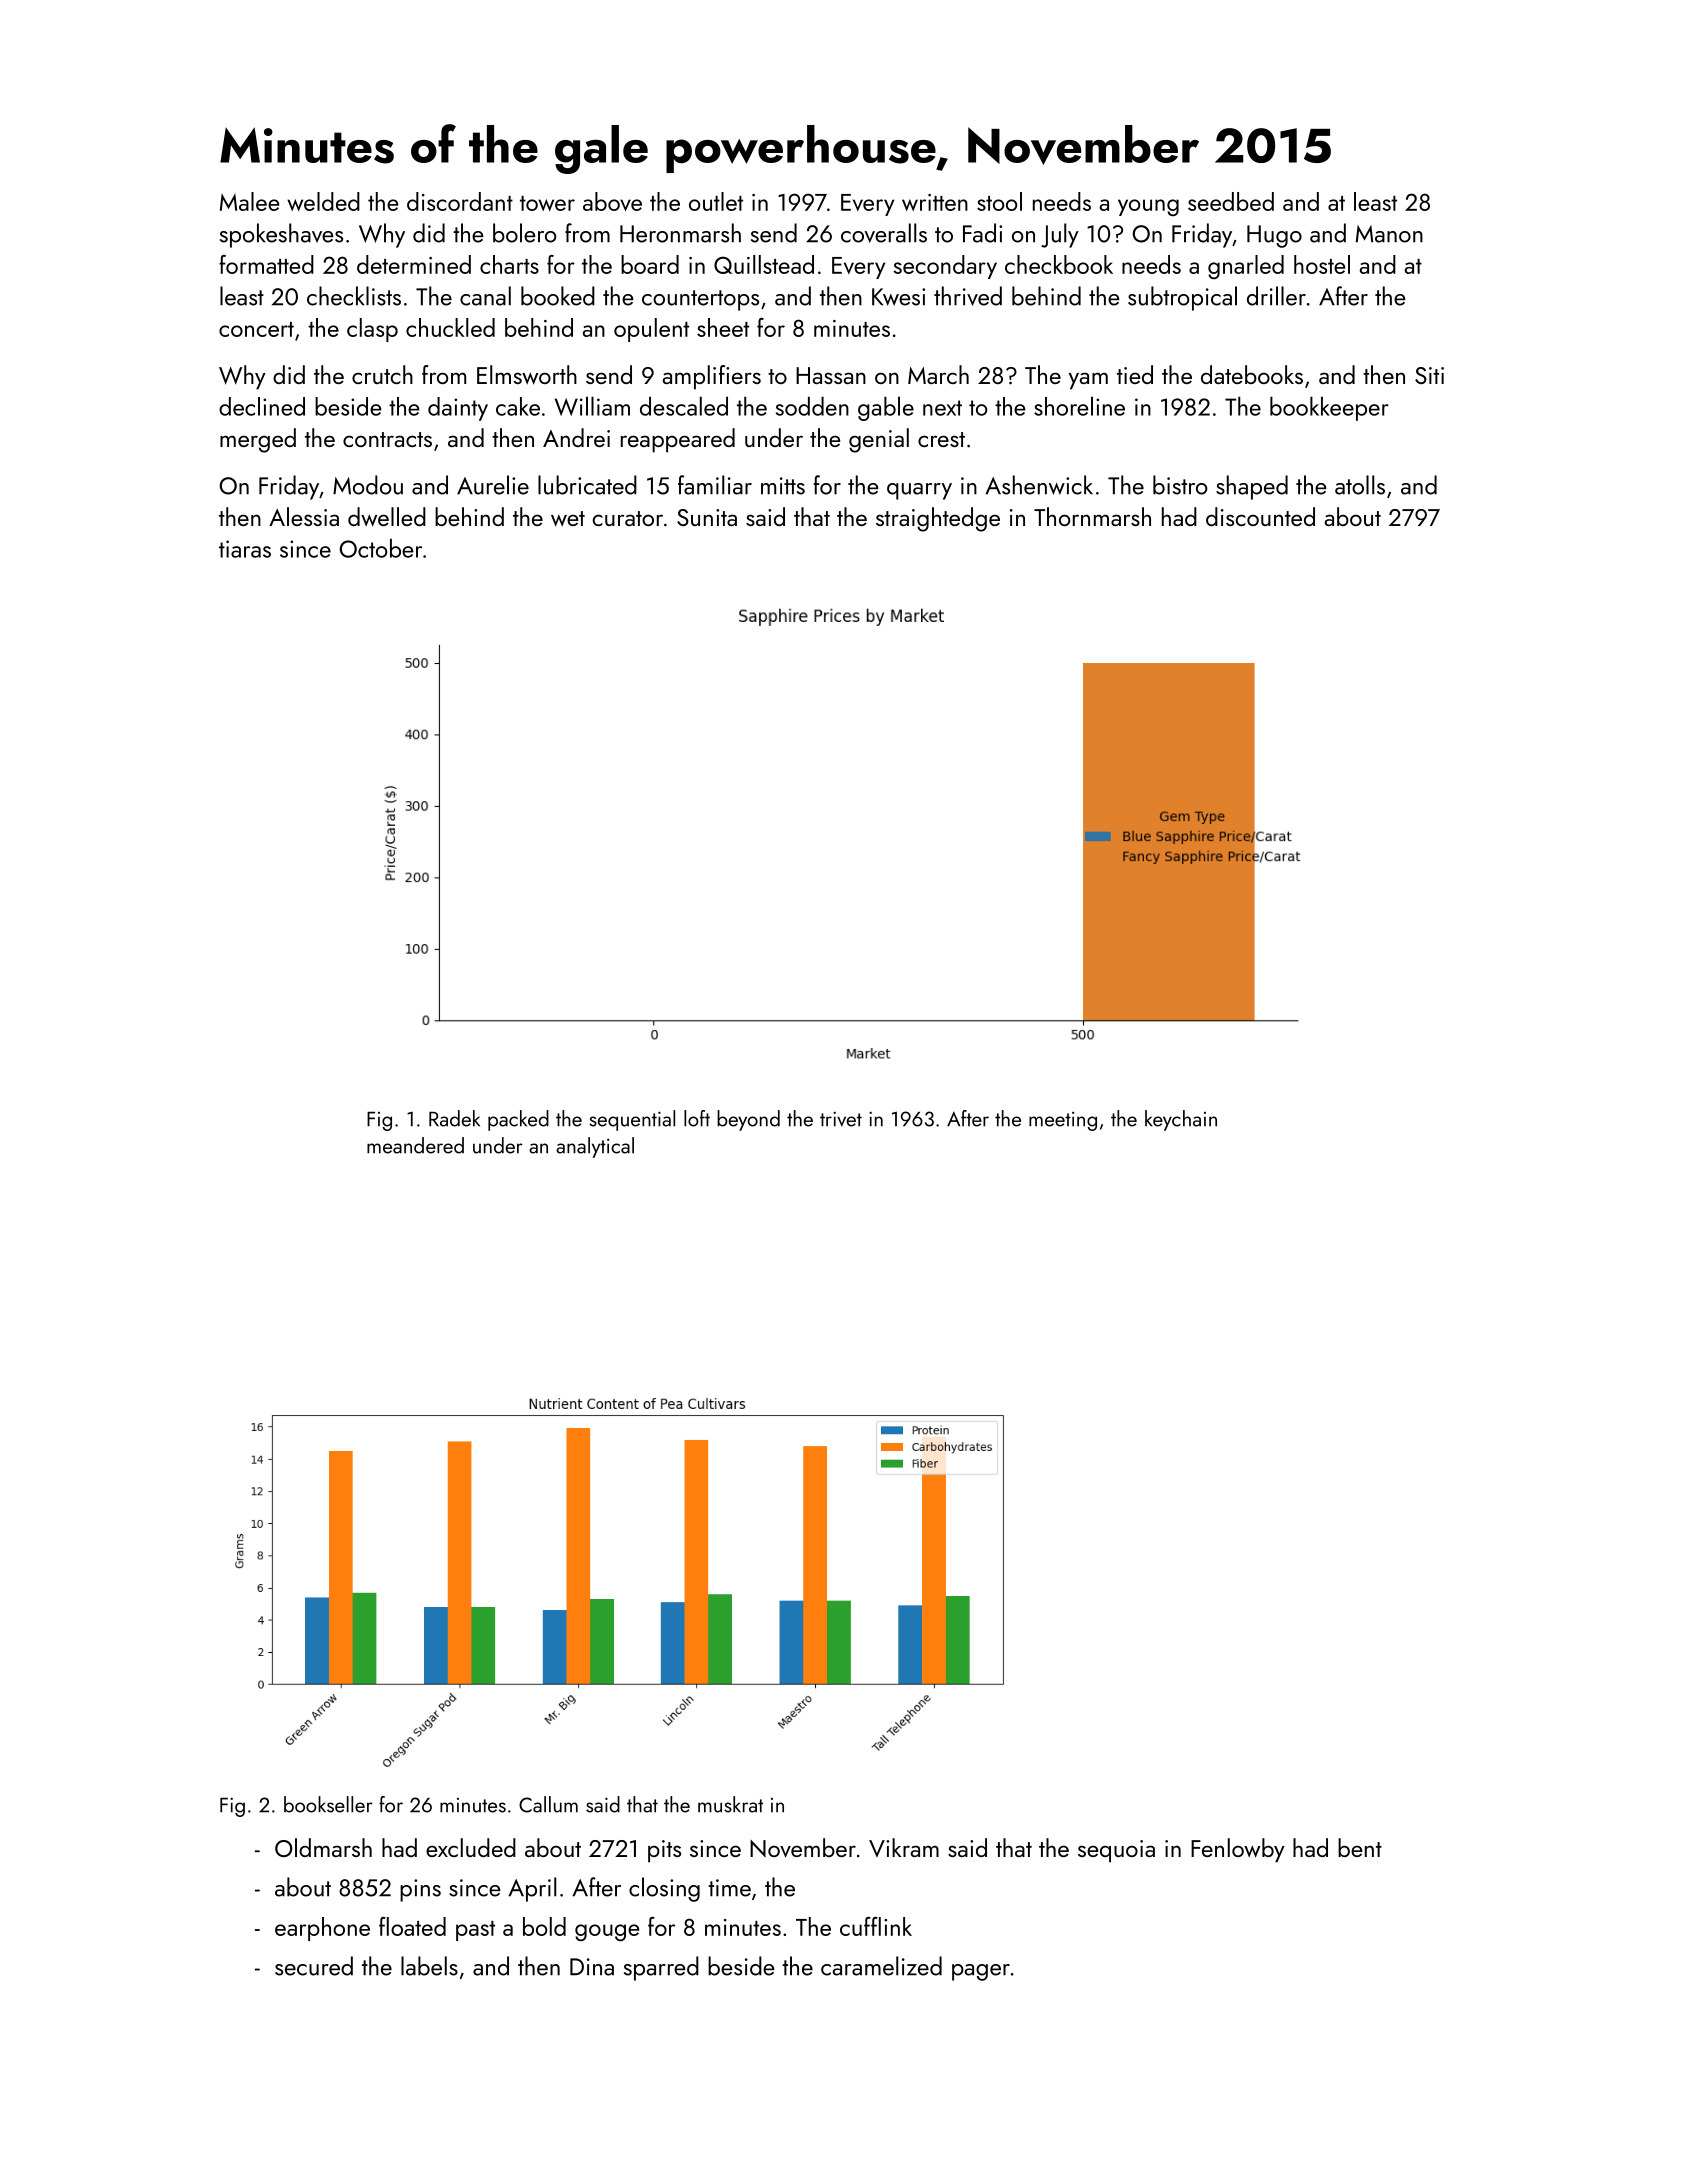  I want to click on secured, so click(314, 1966).
